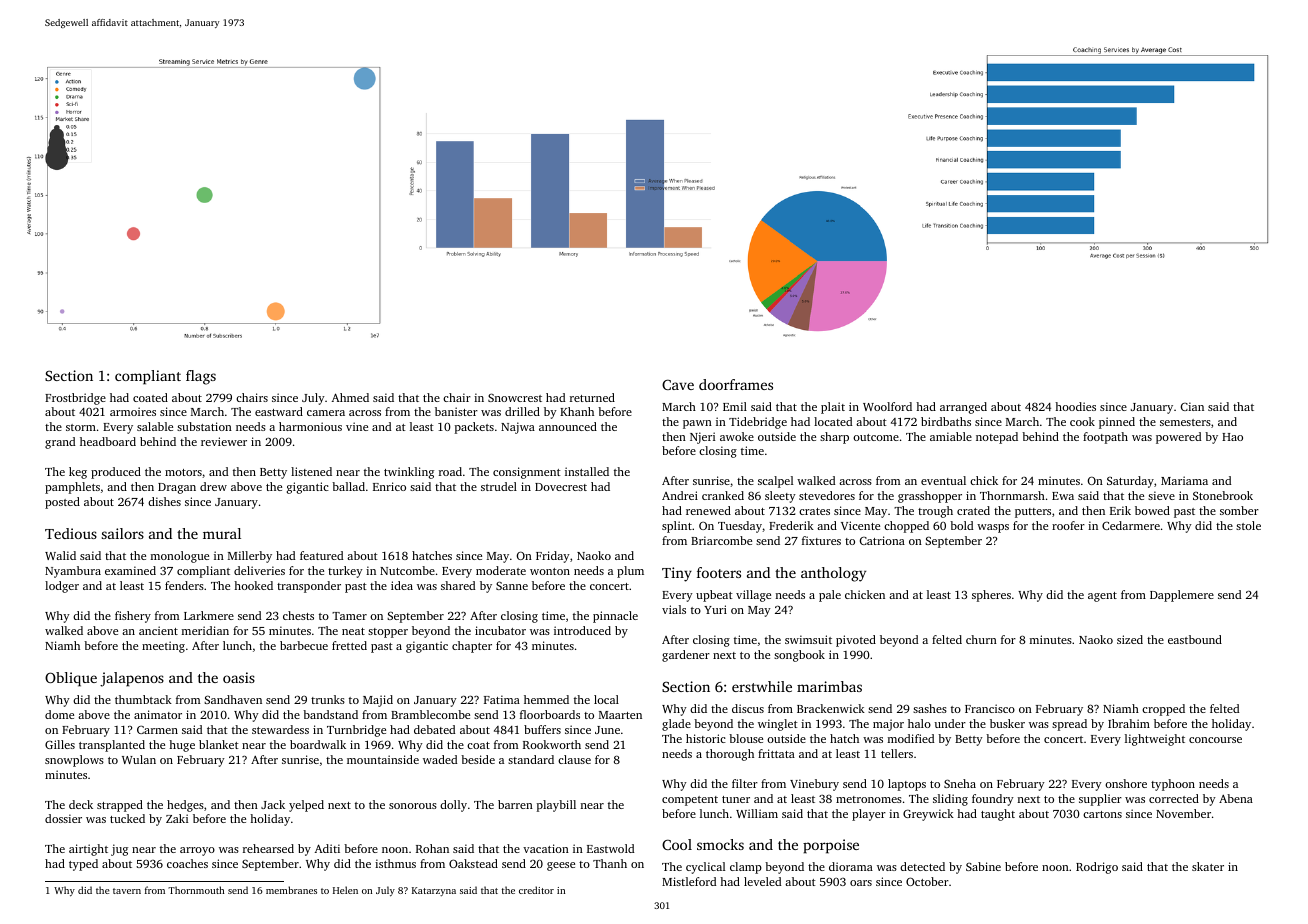 This document has height=924, width=1308. Describe the element at coordinates (677, 844) in the document. I see `Cool` at that location.
